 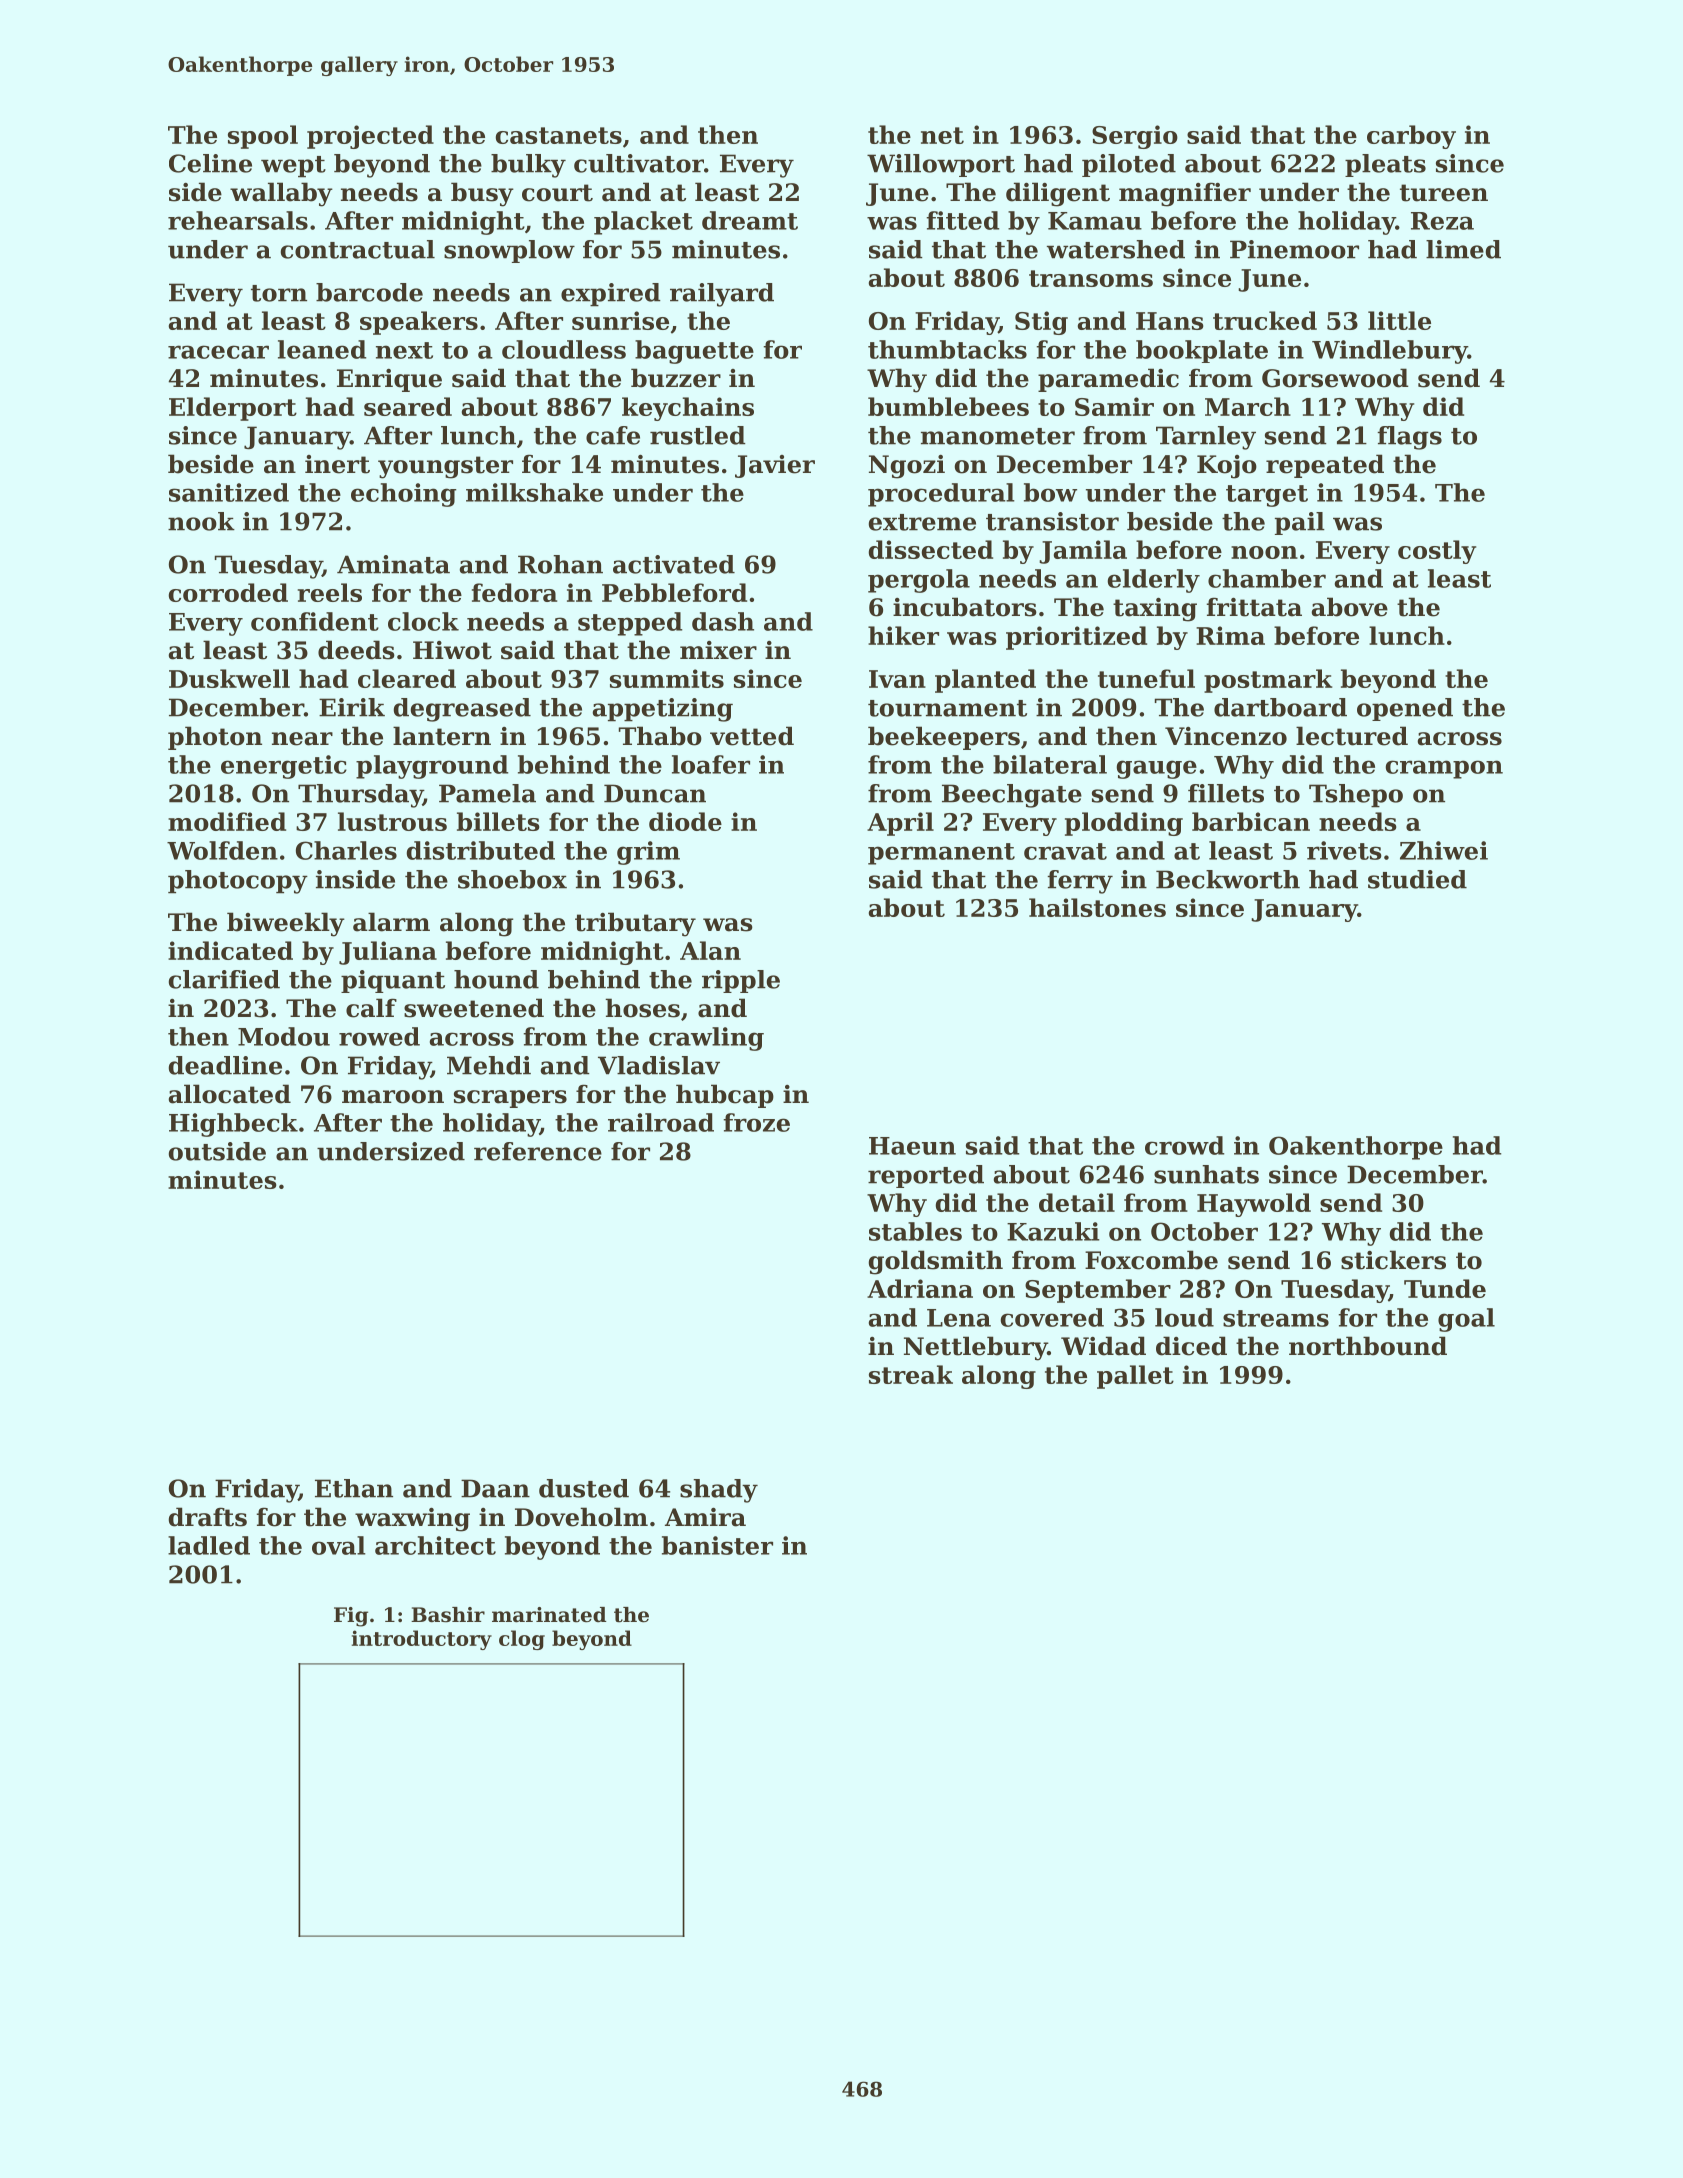 What do you see at coordinates (1411, 137) in the image?
I see `carboy` at bounding box center [1411, 137].
